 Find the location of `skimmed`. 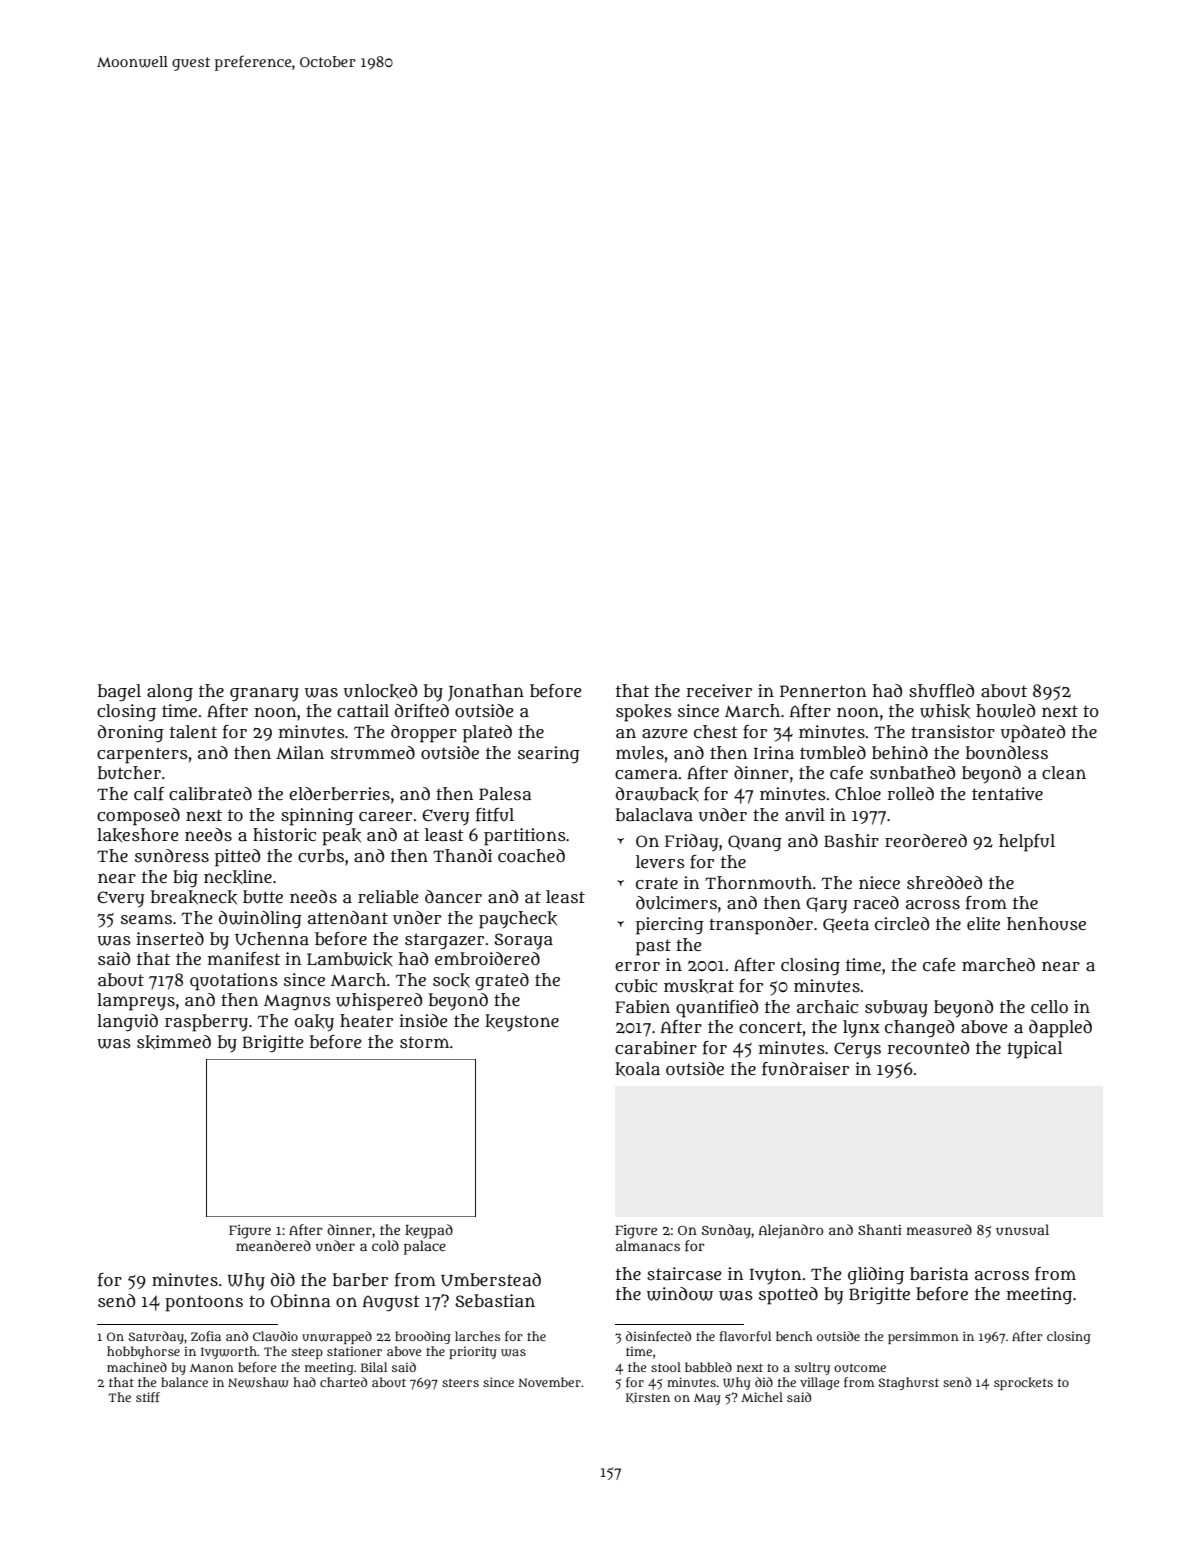

skimmed is located at coordinates (174, 1042).
